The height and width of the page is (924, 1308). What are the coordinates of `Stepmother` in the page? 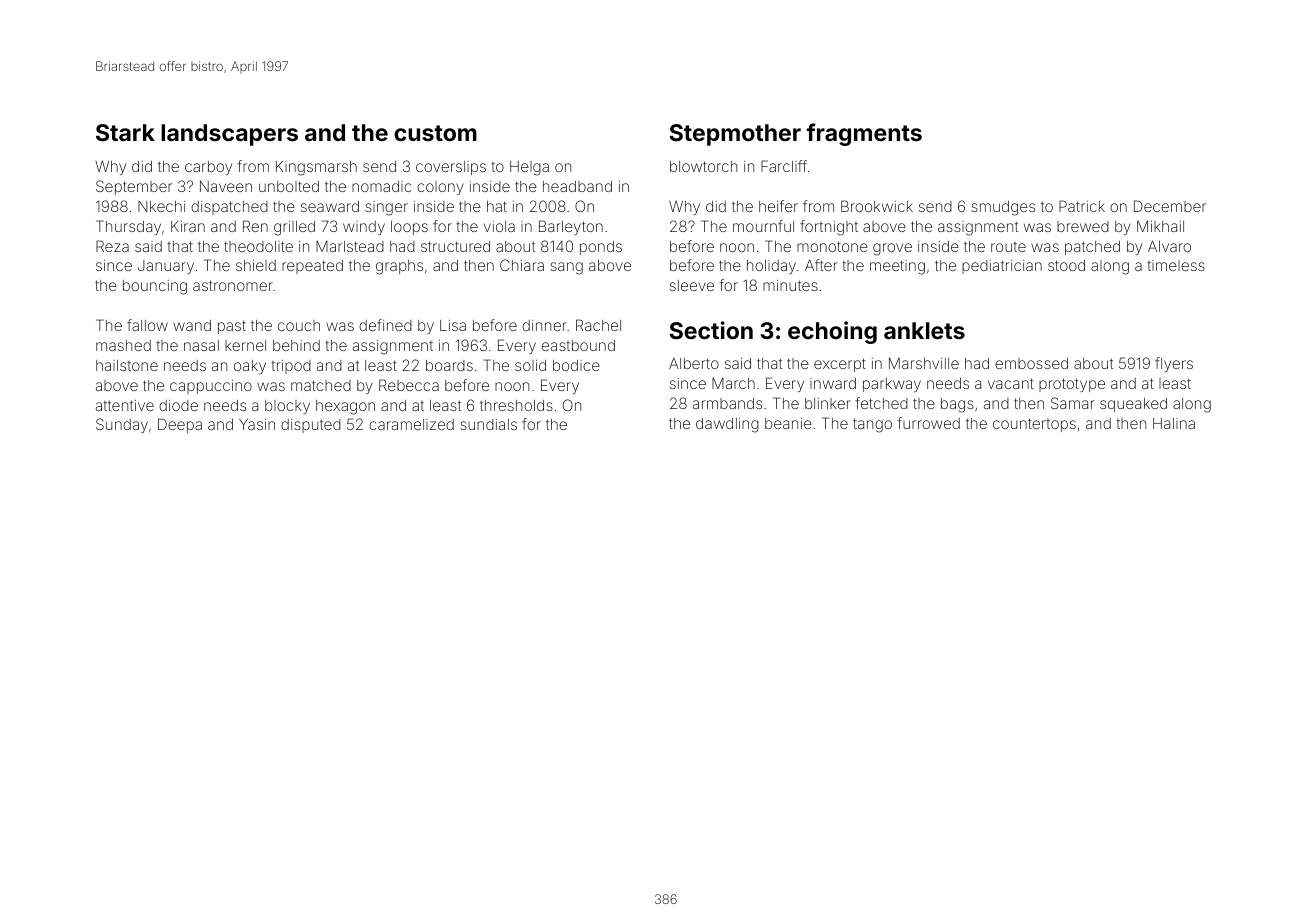 It's located at (735, 135).
